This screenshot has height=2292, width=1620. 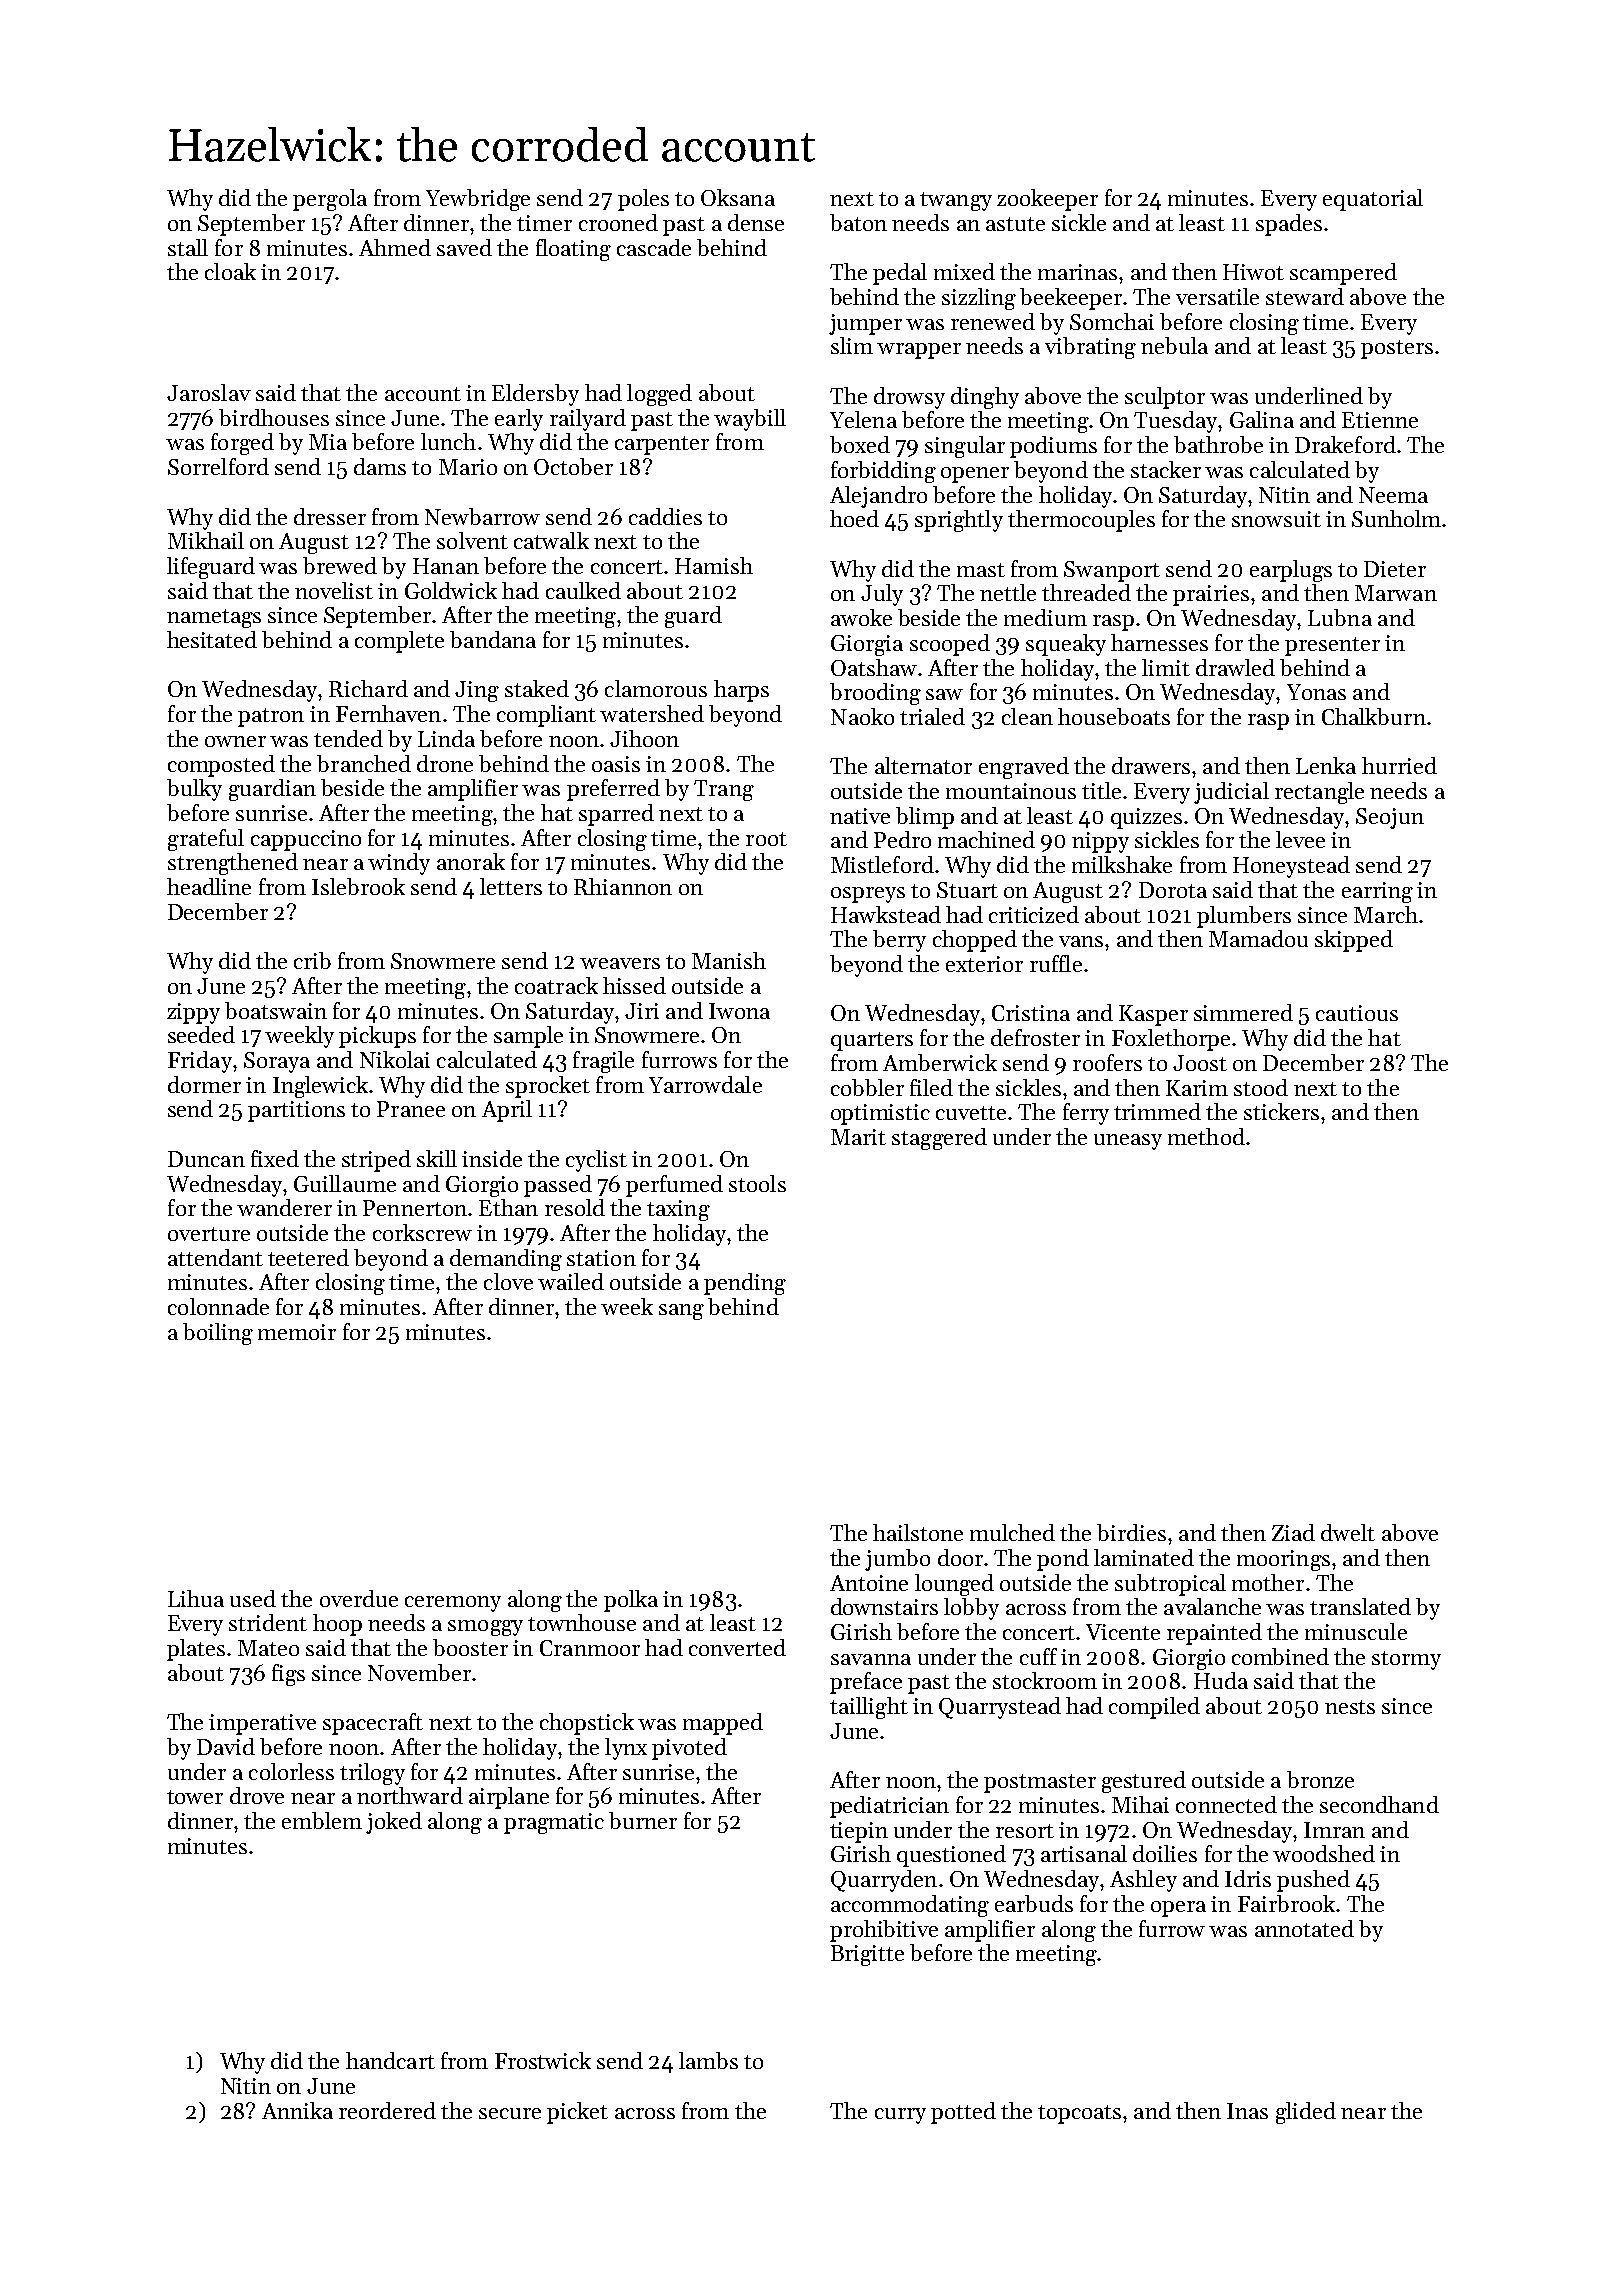 I want to click on birdhouses, so click(x=274, y=417).
